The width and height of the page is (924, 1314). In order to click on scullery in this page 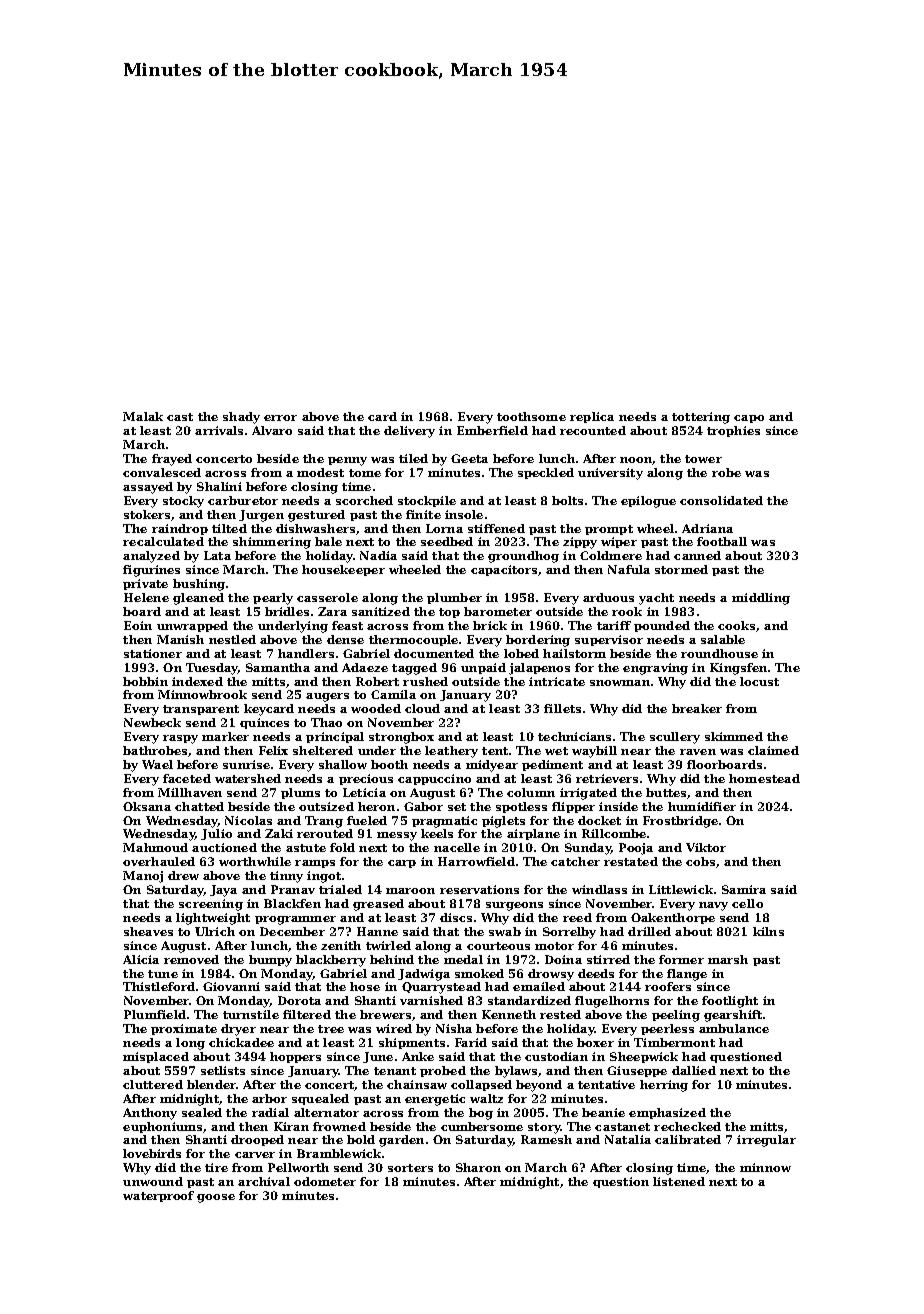, I will do `click(675, 738)`.
